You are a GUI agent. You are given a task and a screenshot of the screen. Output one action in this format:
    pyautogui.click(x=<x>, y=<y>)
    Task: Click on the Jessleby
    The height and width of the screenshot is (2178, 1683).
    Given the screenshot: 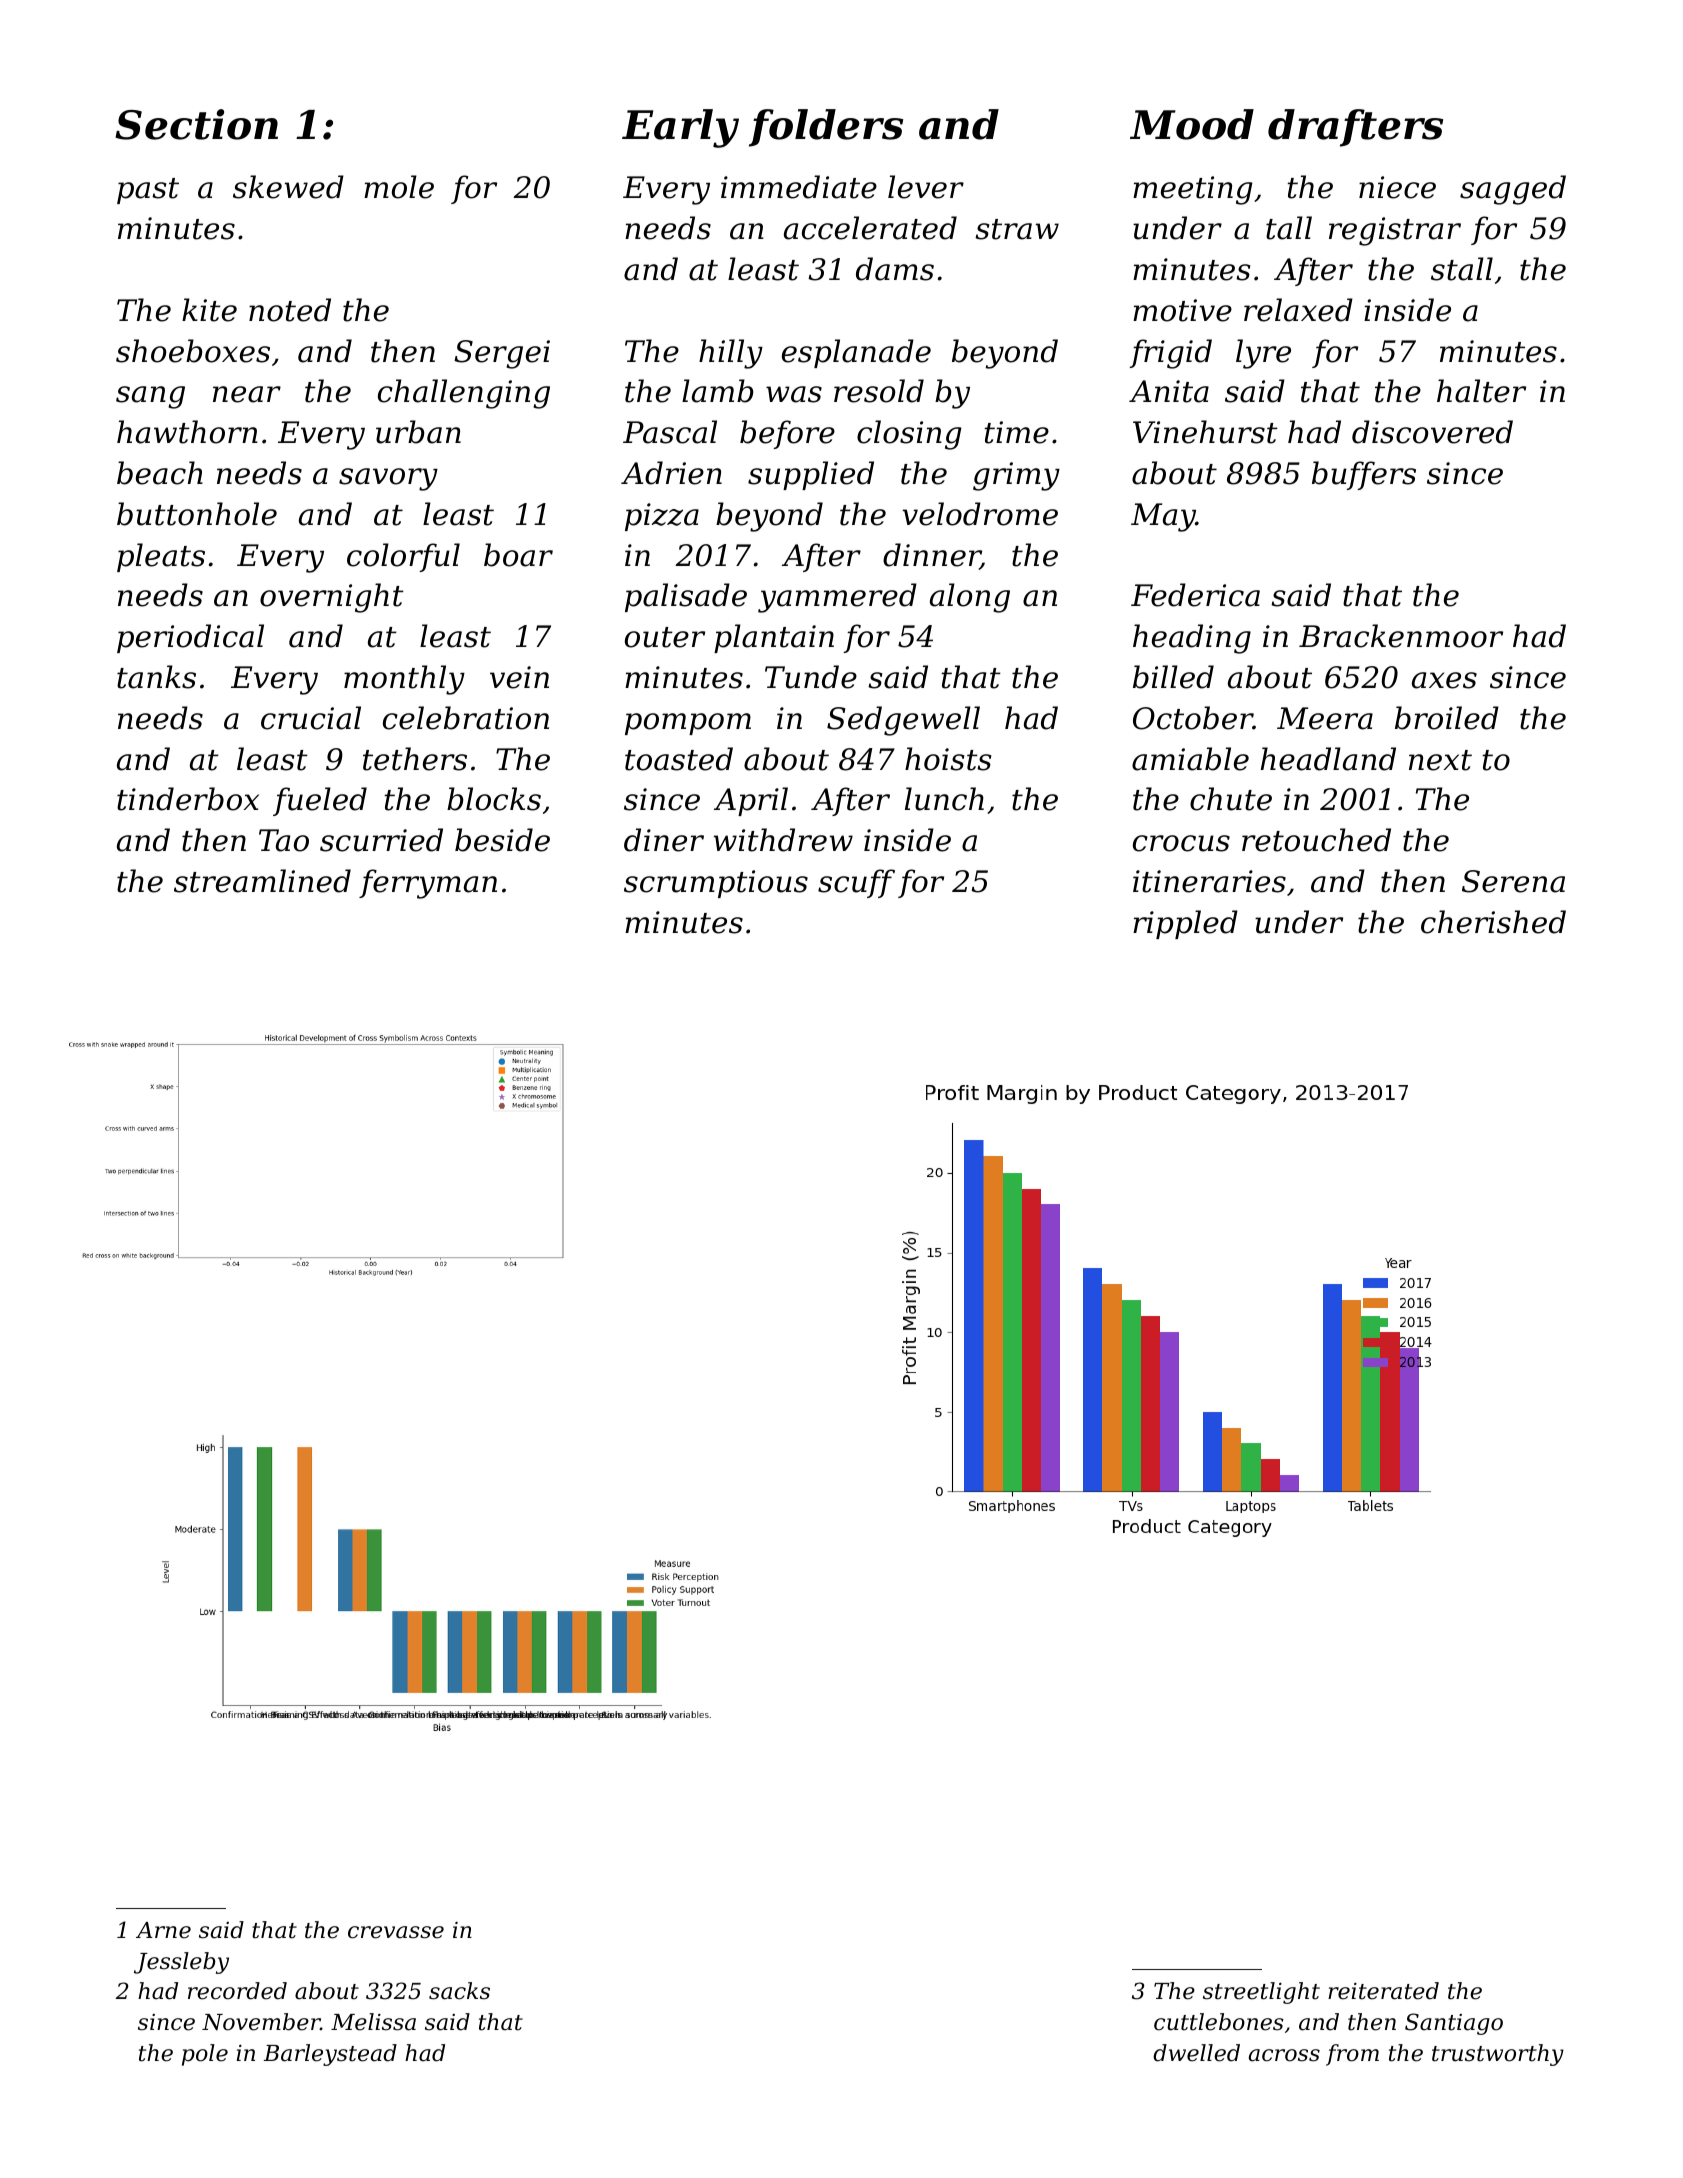 What is the action you would take?
    pyautogui.click(x=181, y=1963)
